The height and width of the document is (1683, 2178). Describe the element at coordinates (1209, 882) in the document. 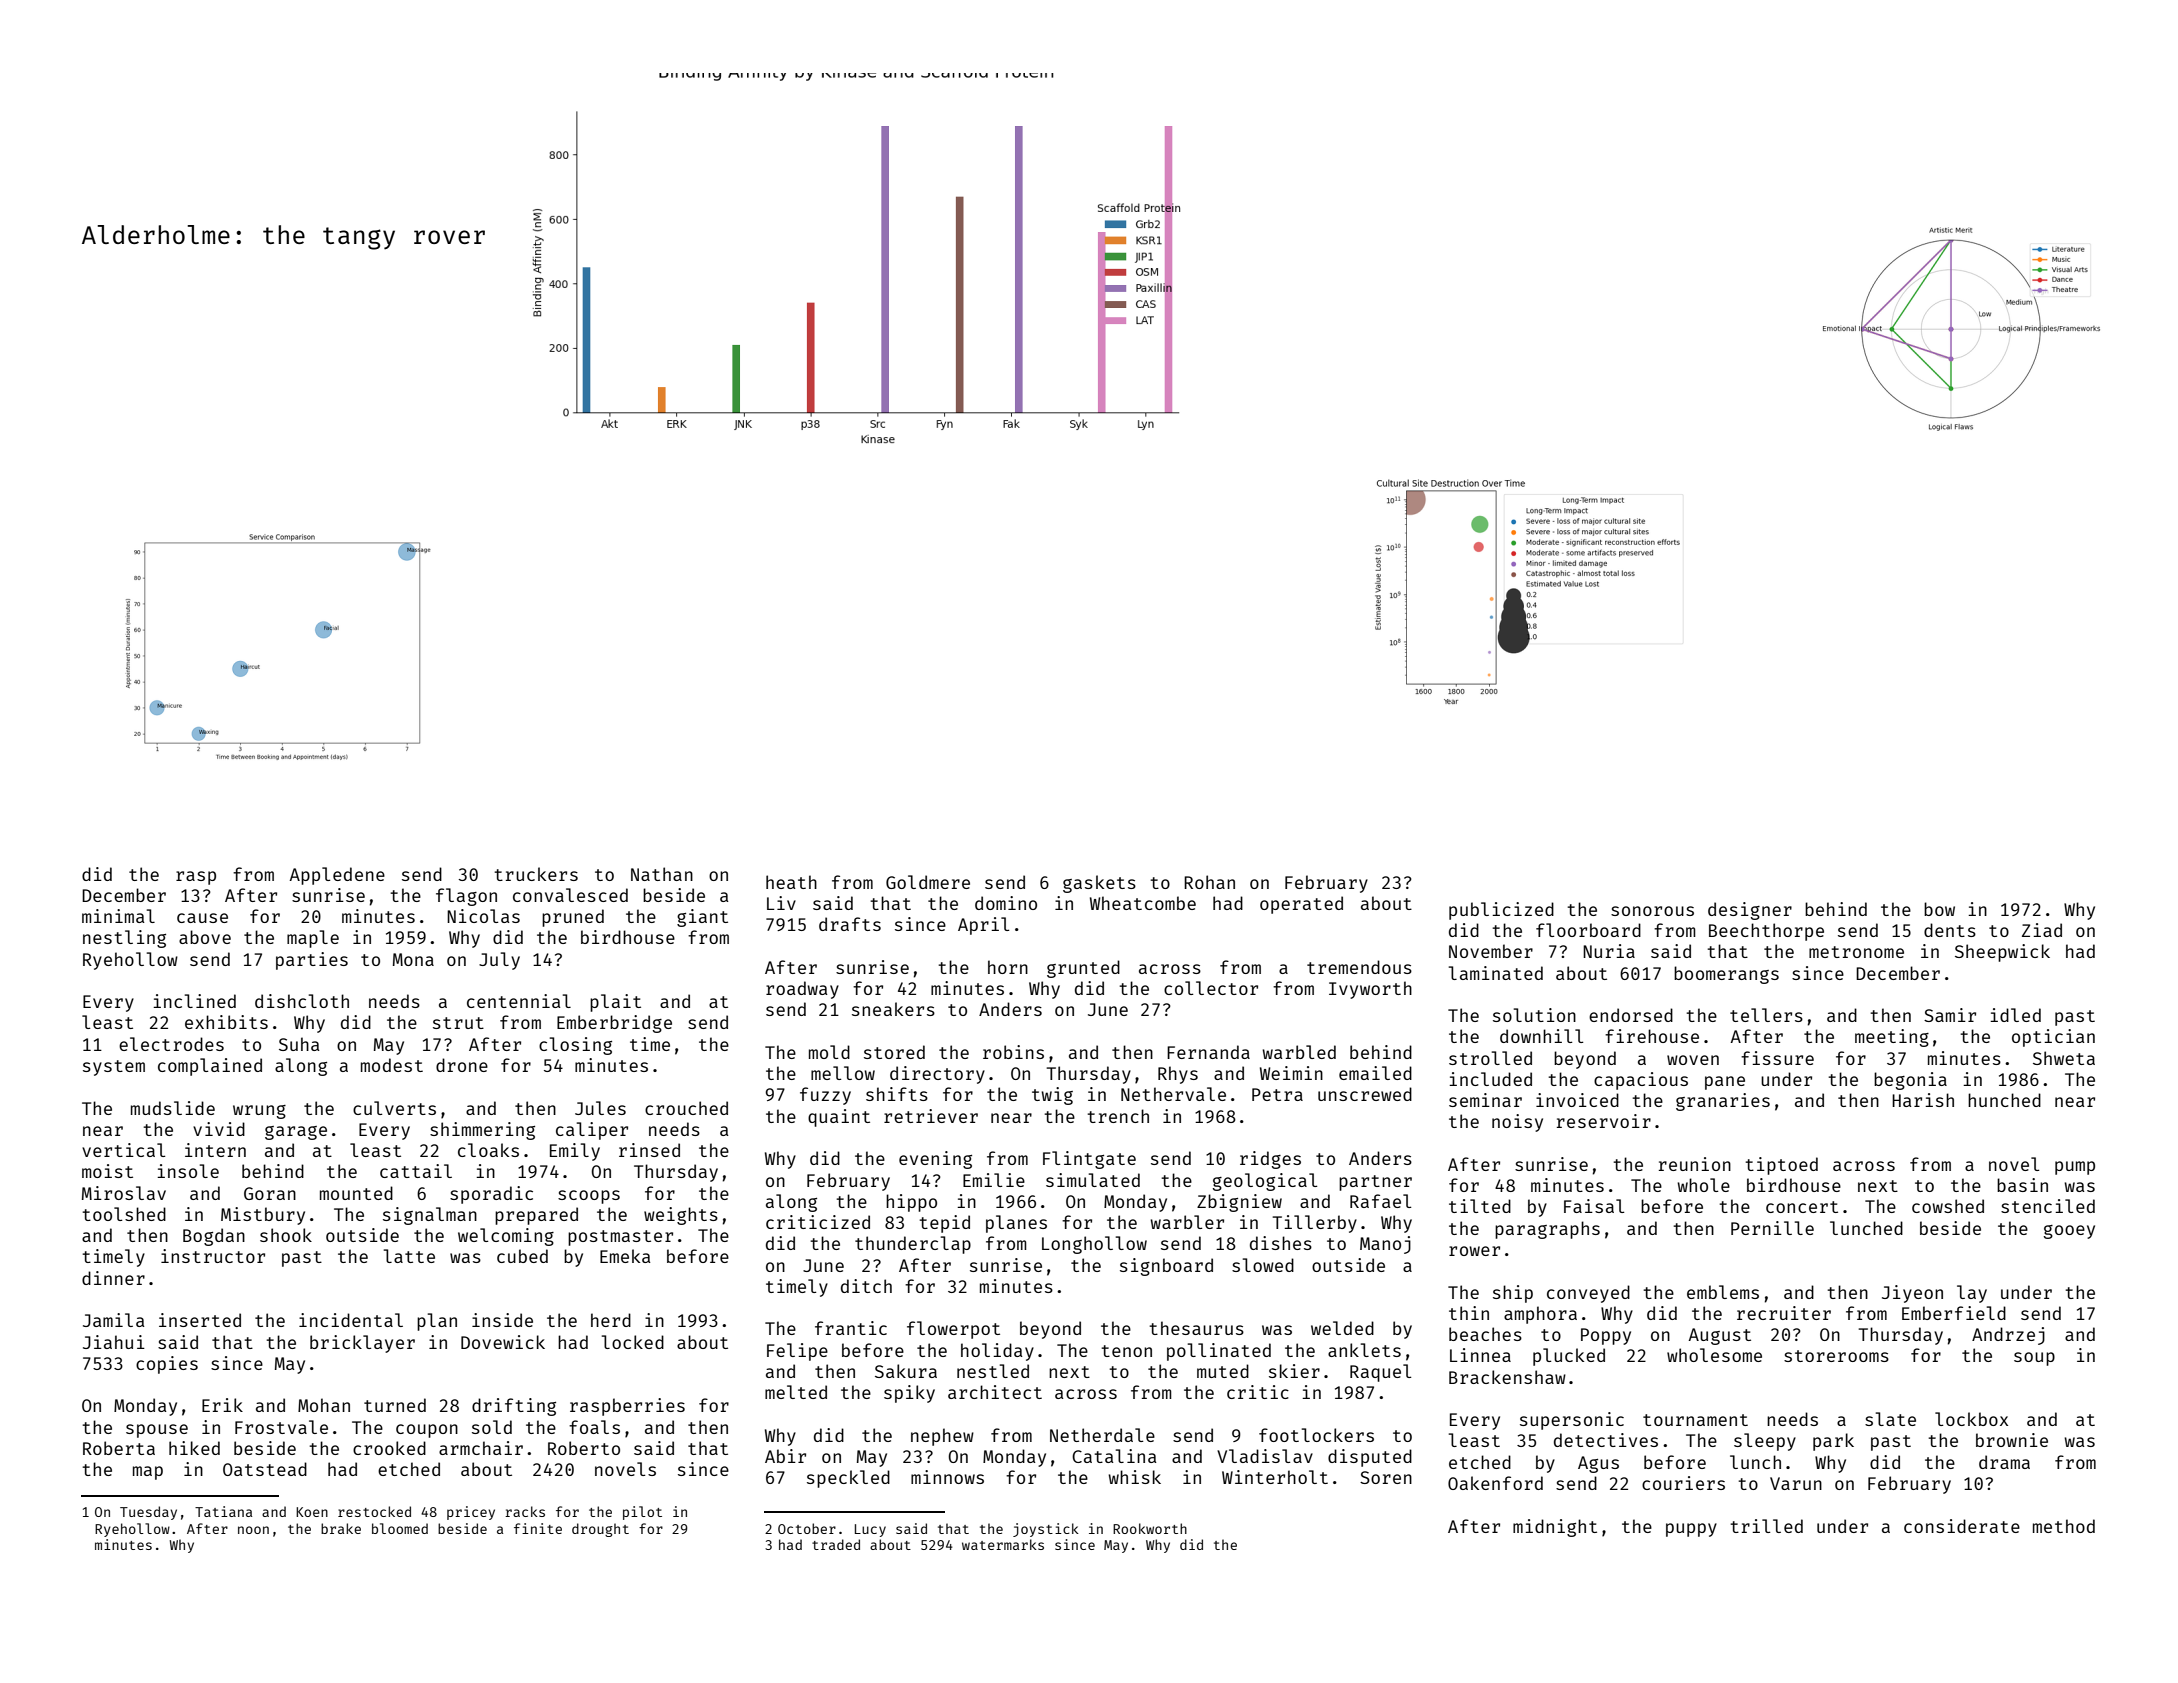

I see `Rohan` at that location.
